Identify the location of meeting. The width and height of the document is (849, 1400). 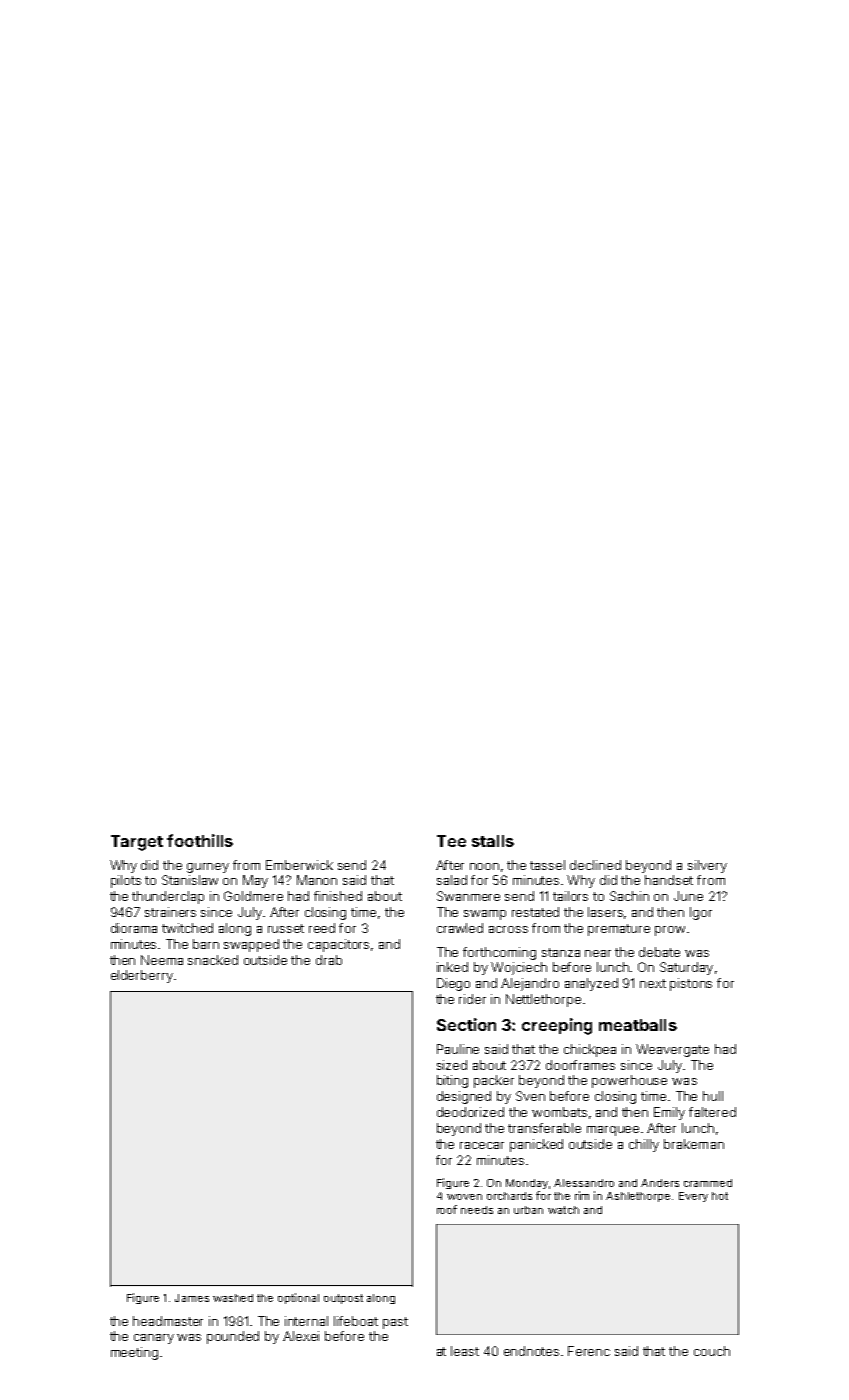
(134, 1353).
